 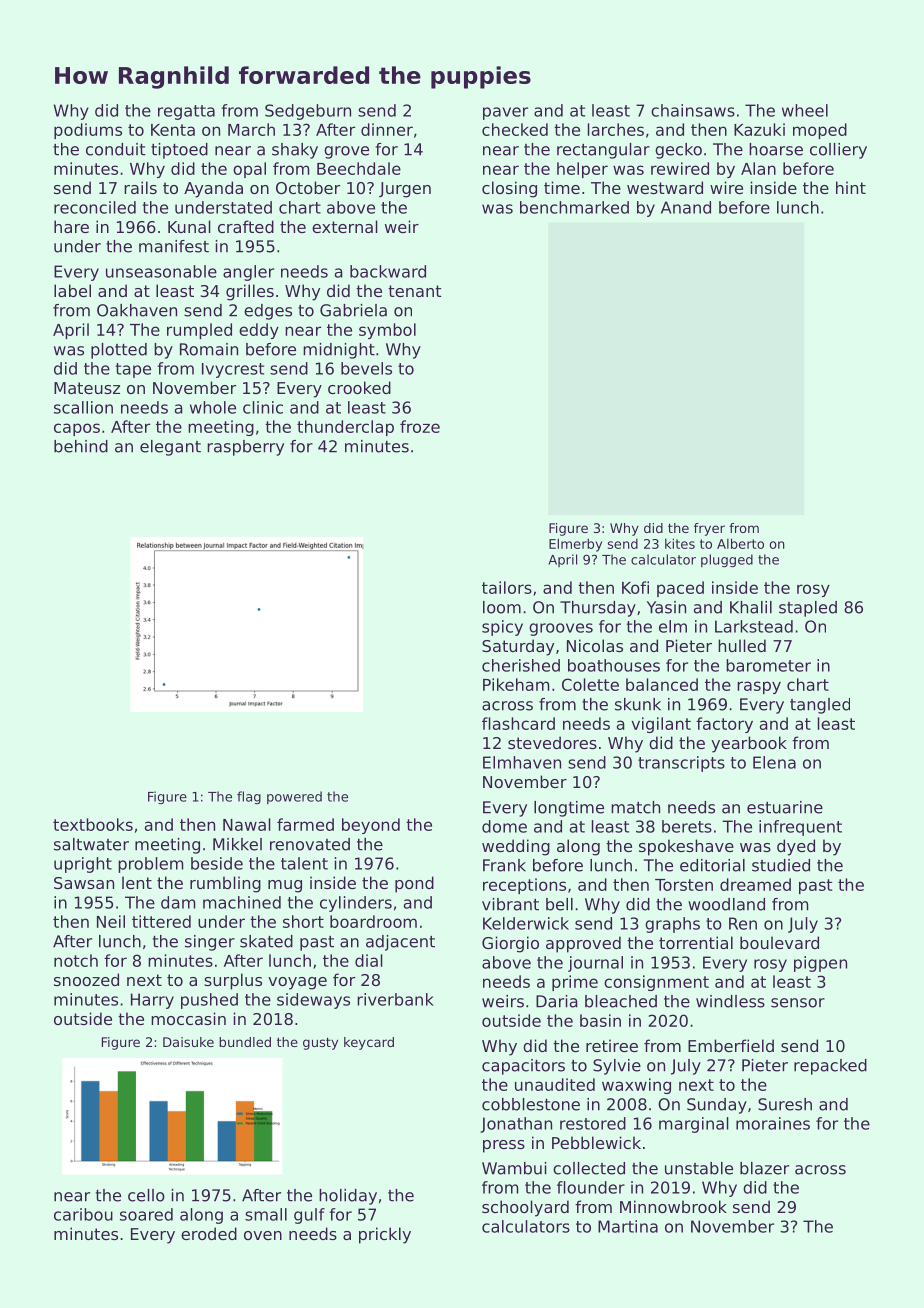 I want to click on textbooks, so click(x=93, y=824).
